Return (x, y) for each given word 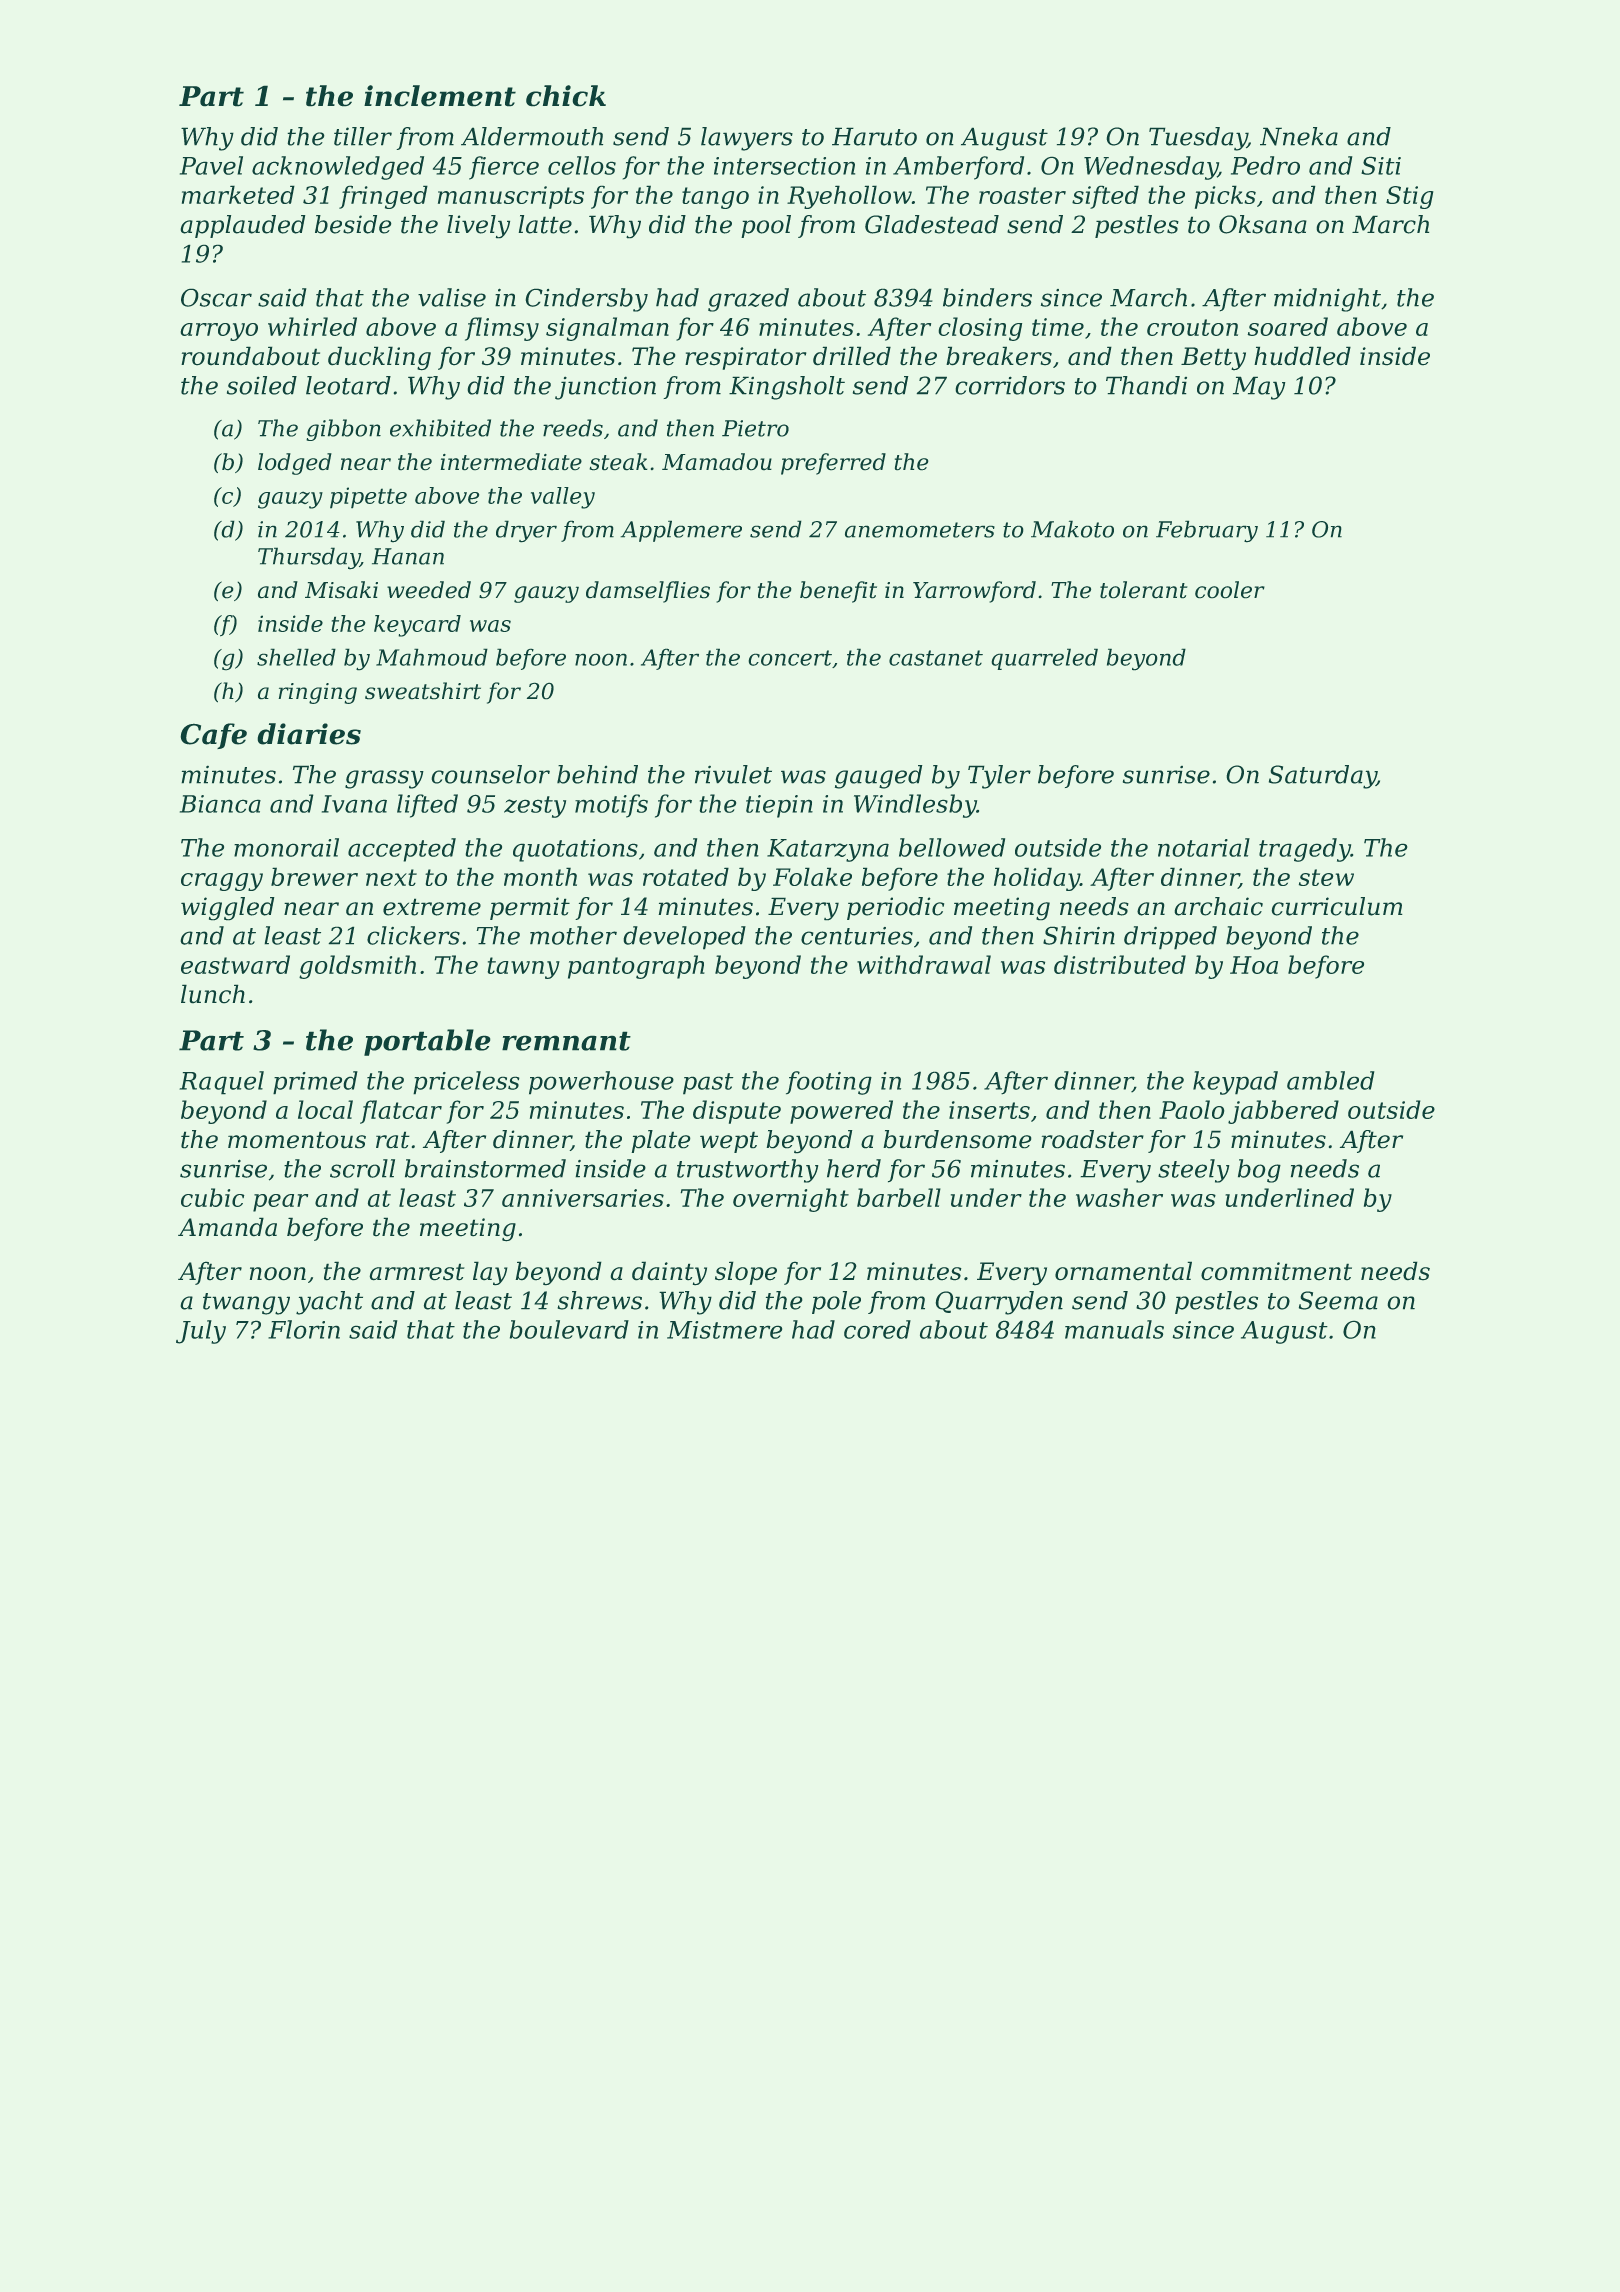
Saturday (1322, 777)
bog (1259, 1171)
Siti (1381, 166)
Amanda (227, 1227)
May (1259, 388)
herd (854, 1168)
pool (766, 226)
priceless (466, 1082)
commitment (1276, 1271)
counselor (491, 774)
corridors (1010, 385)
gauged (878, 777)
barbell (899, 1197)
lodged (295, 464)
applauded (243, 226)
